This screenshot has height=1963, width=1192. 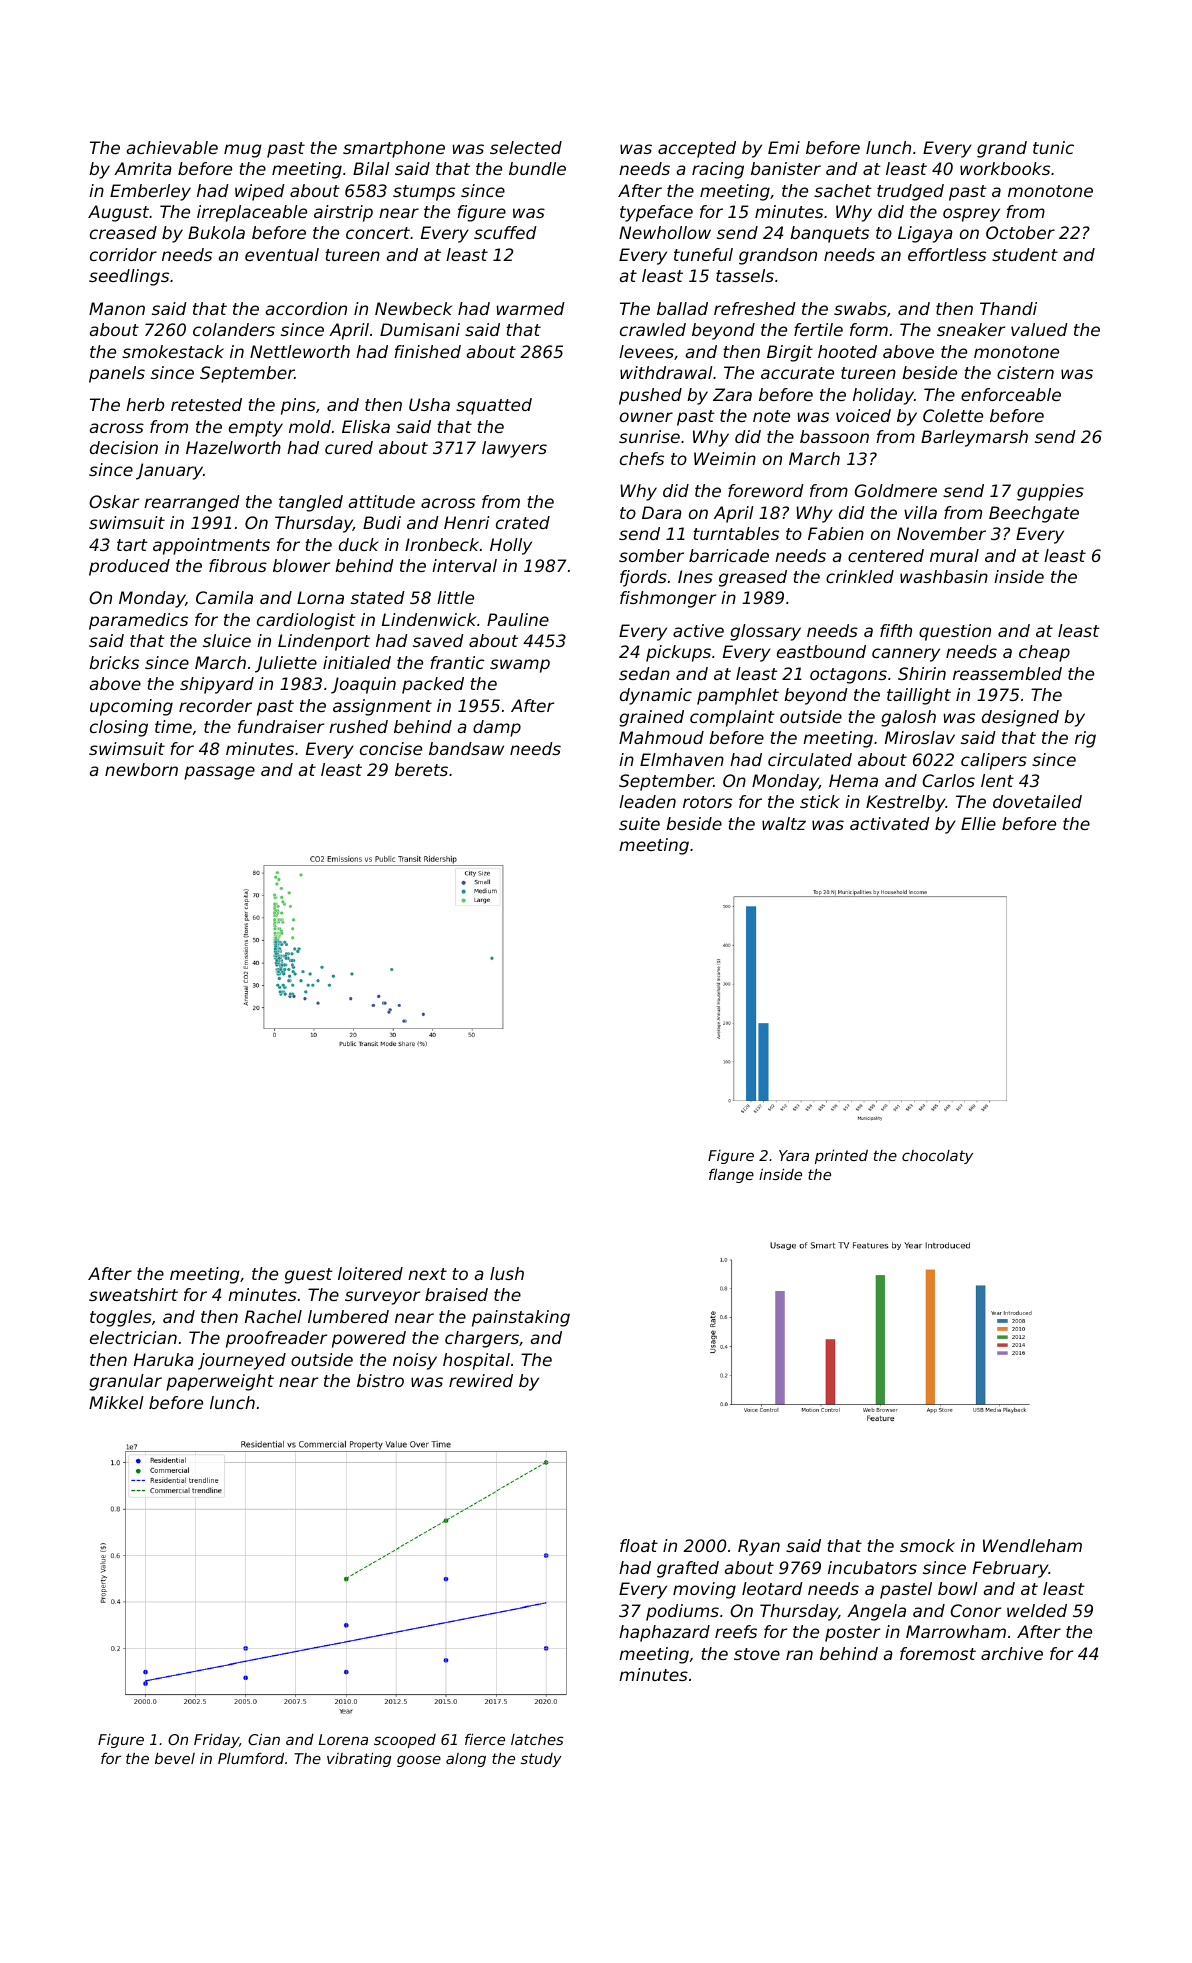 What do you see at coordinates (219, 773) in the screenshot?
I see `passage` at bounding box center [219, 773].
